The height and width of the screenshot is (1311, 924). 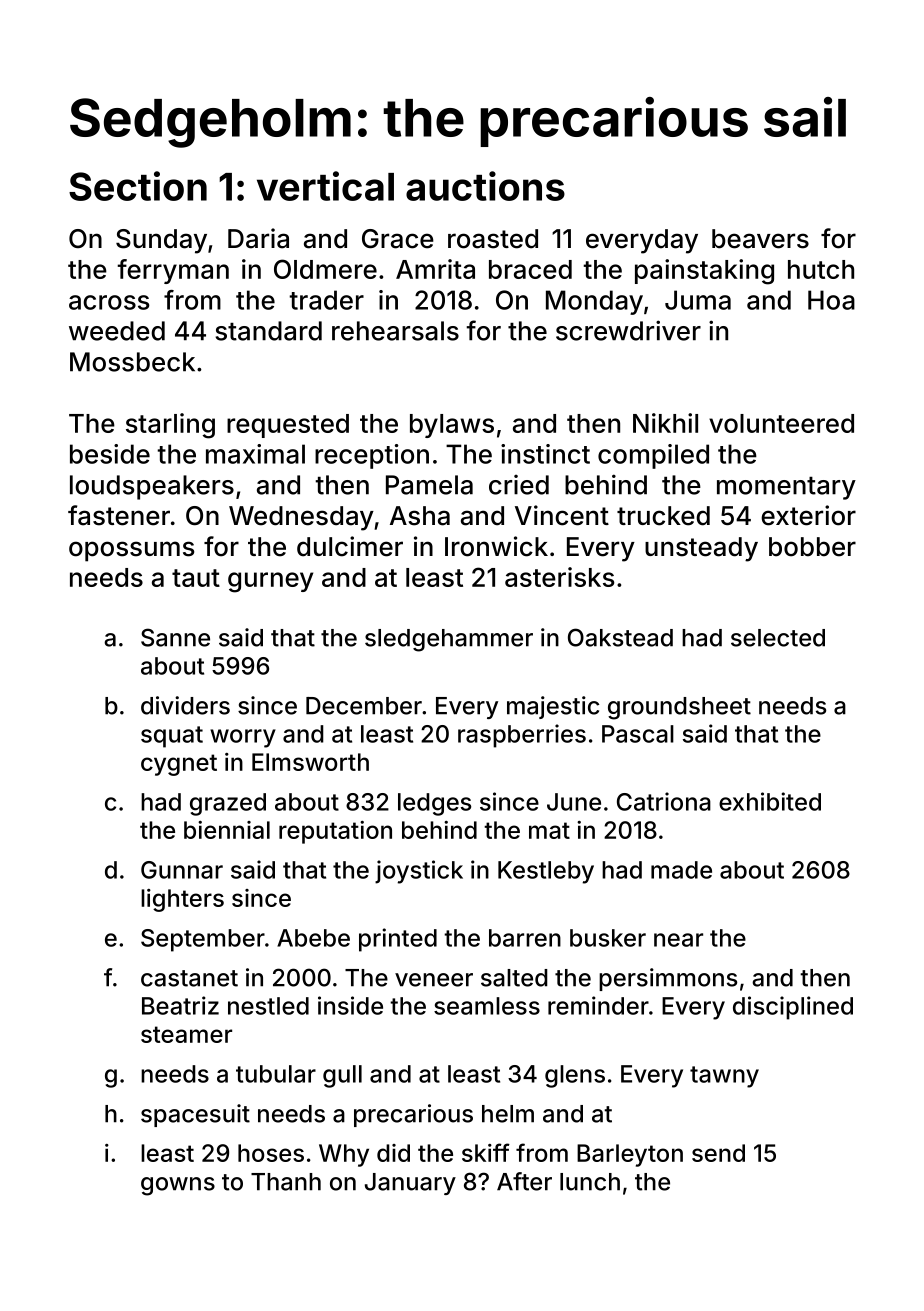 I want to click on beavers, so click(x=760, y=239).
